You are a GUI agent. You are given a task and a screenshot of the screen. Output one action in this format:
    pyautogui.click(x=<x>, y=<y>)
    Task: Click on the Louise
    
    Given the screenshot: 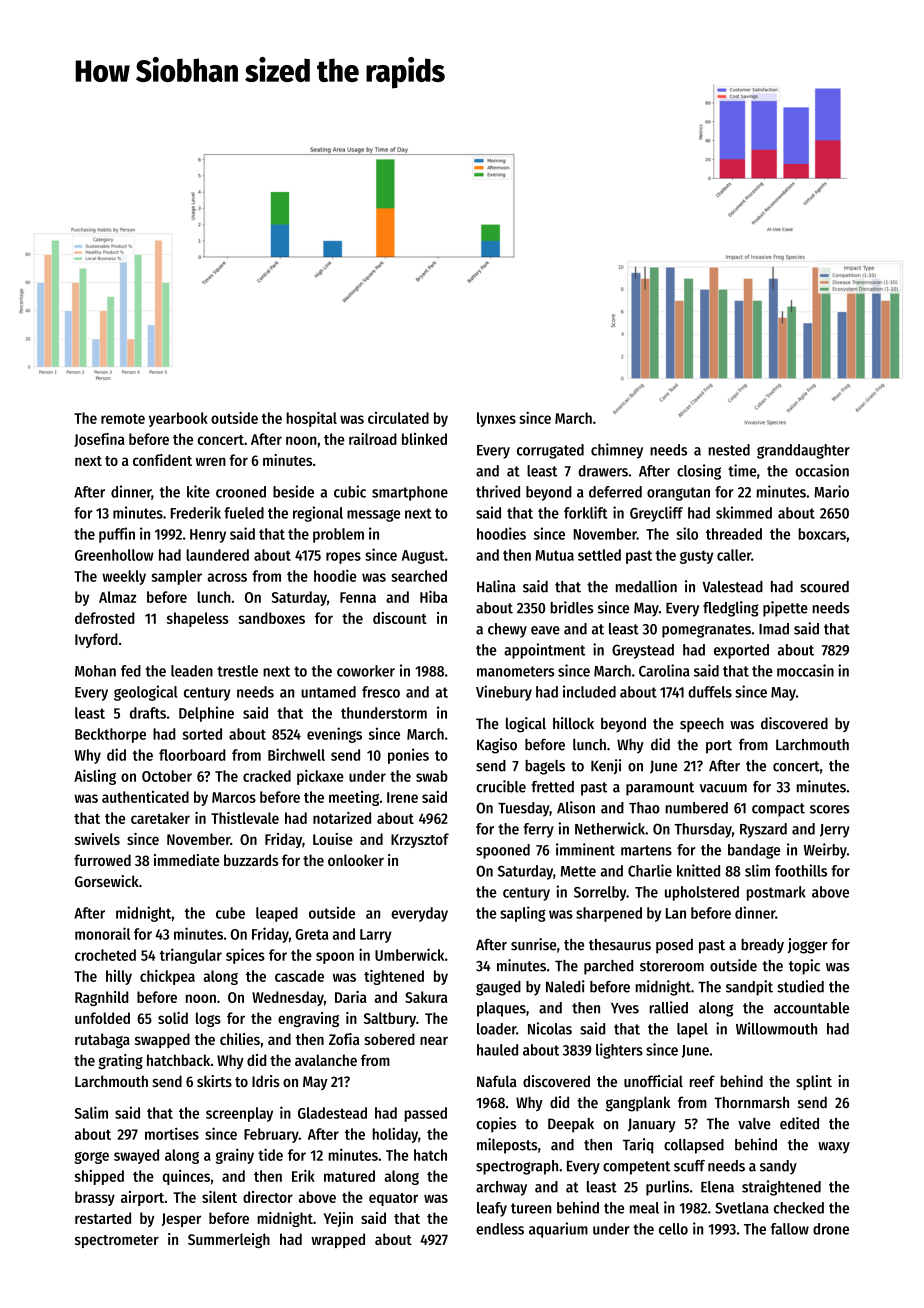 What is the action you would take?
    pyautogui.click(x=333, y=839)
